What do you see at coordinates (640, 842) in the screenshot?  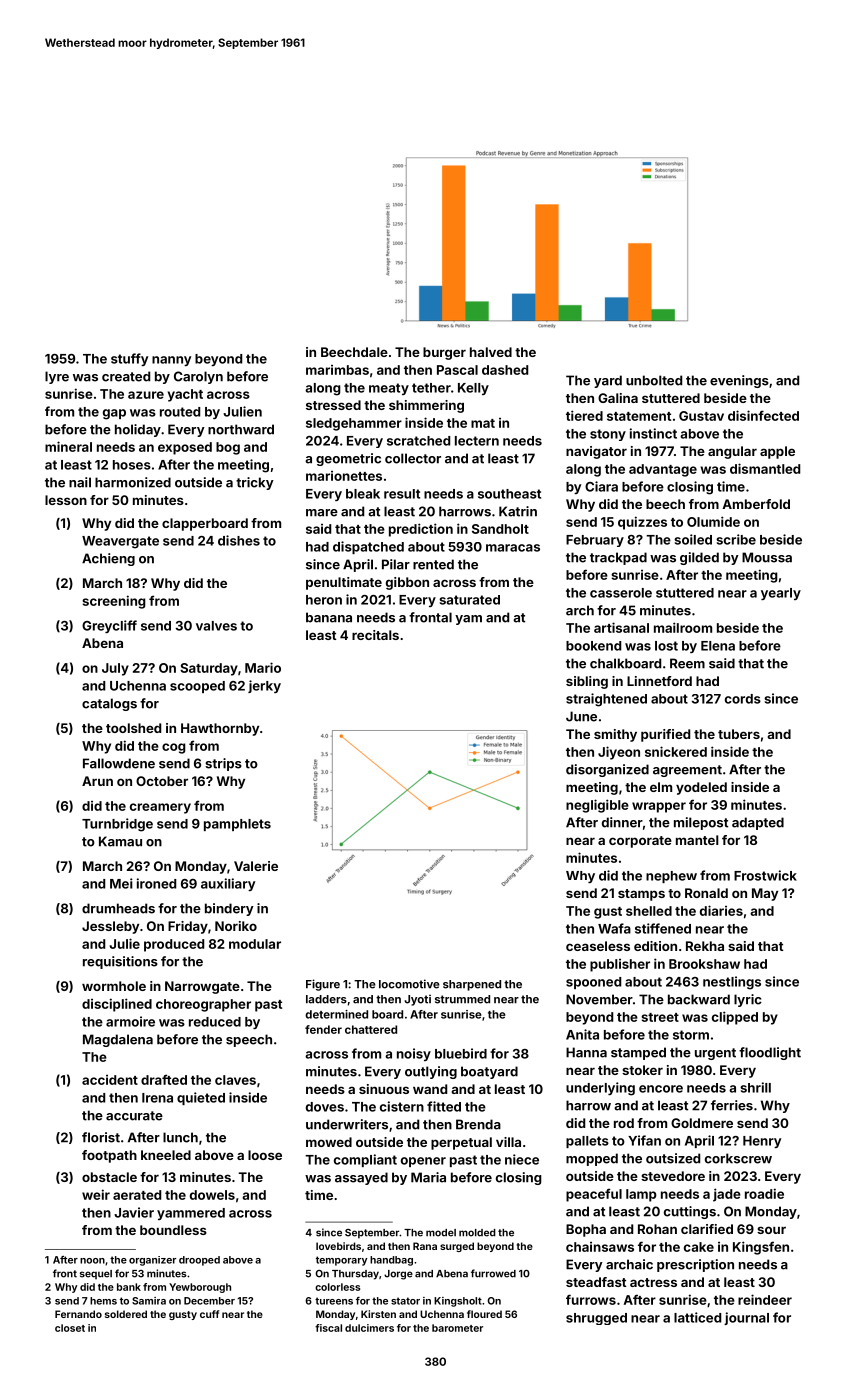 I see `corporate` at bounding box center [640, 842].
